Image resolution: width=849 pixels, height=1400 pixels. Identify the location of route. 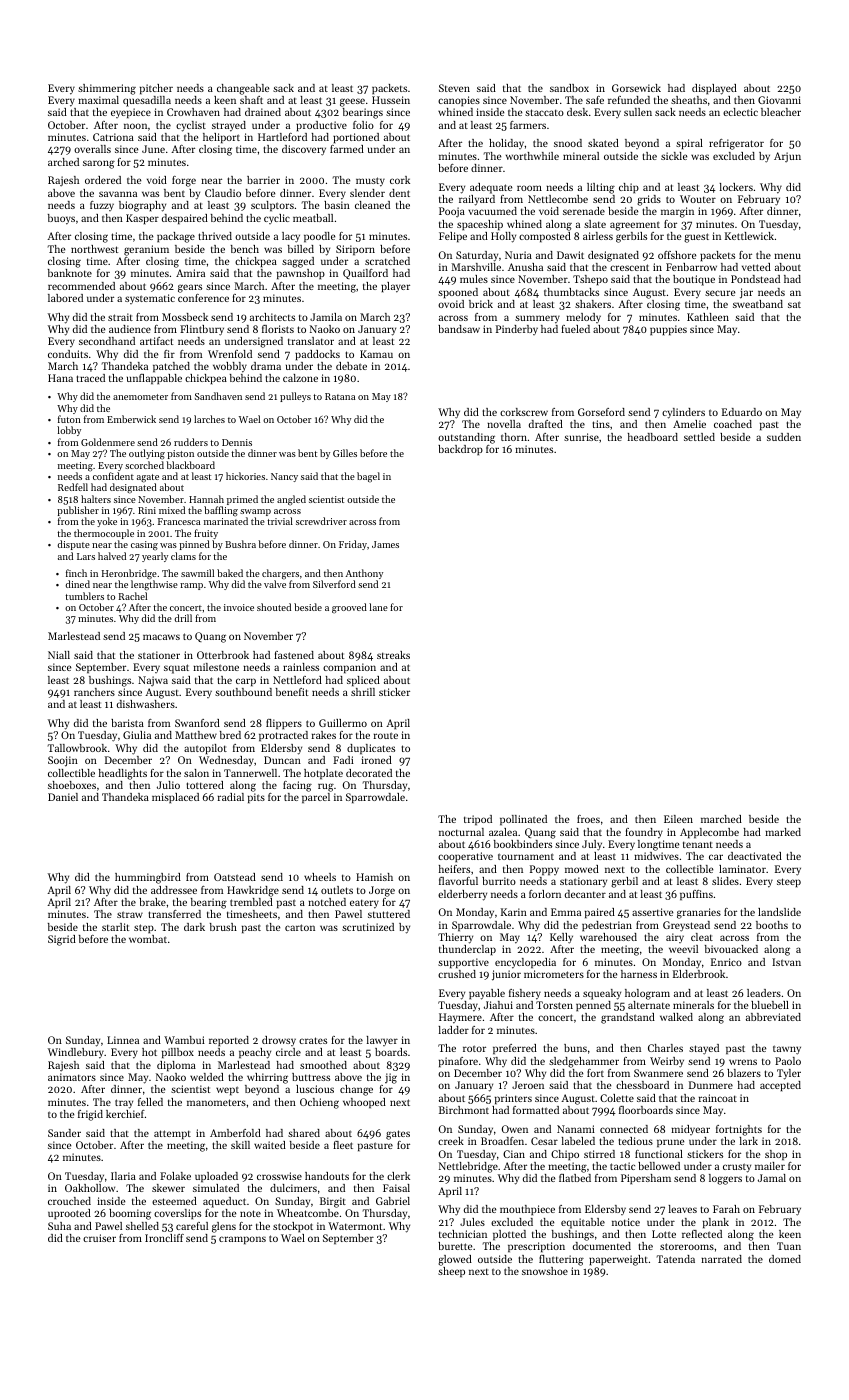
(386, 735).
